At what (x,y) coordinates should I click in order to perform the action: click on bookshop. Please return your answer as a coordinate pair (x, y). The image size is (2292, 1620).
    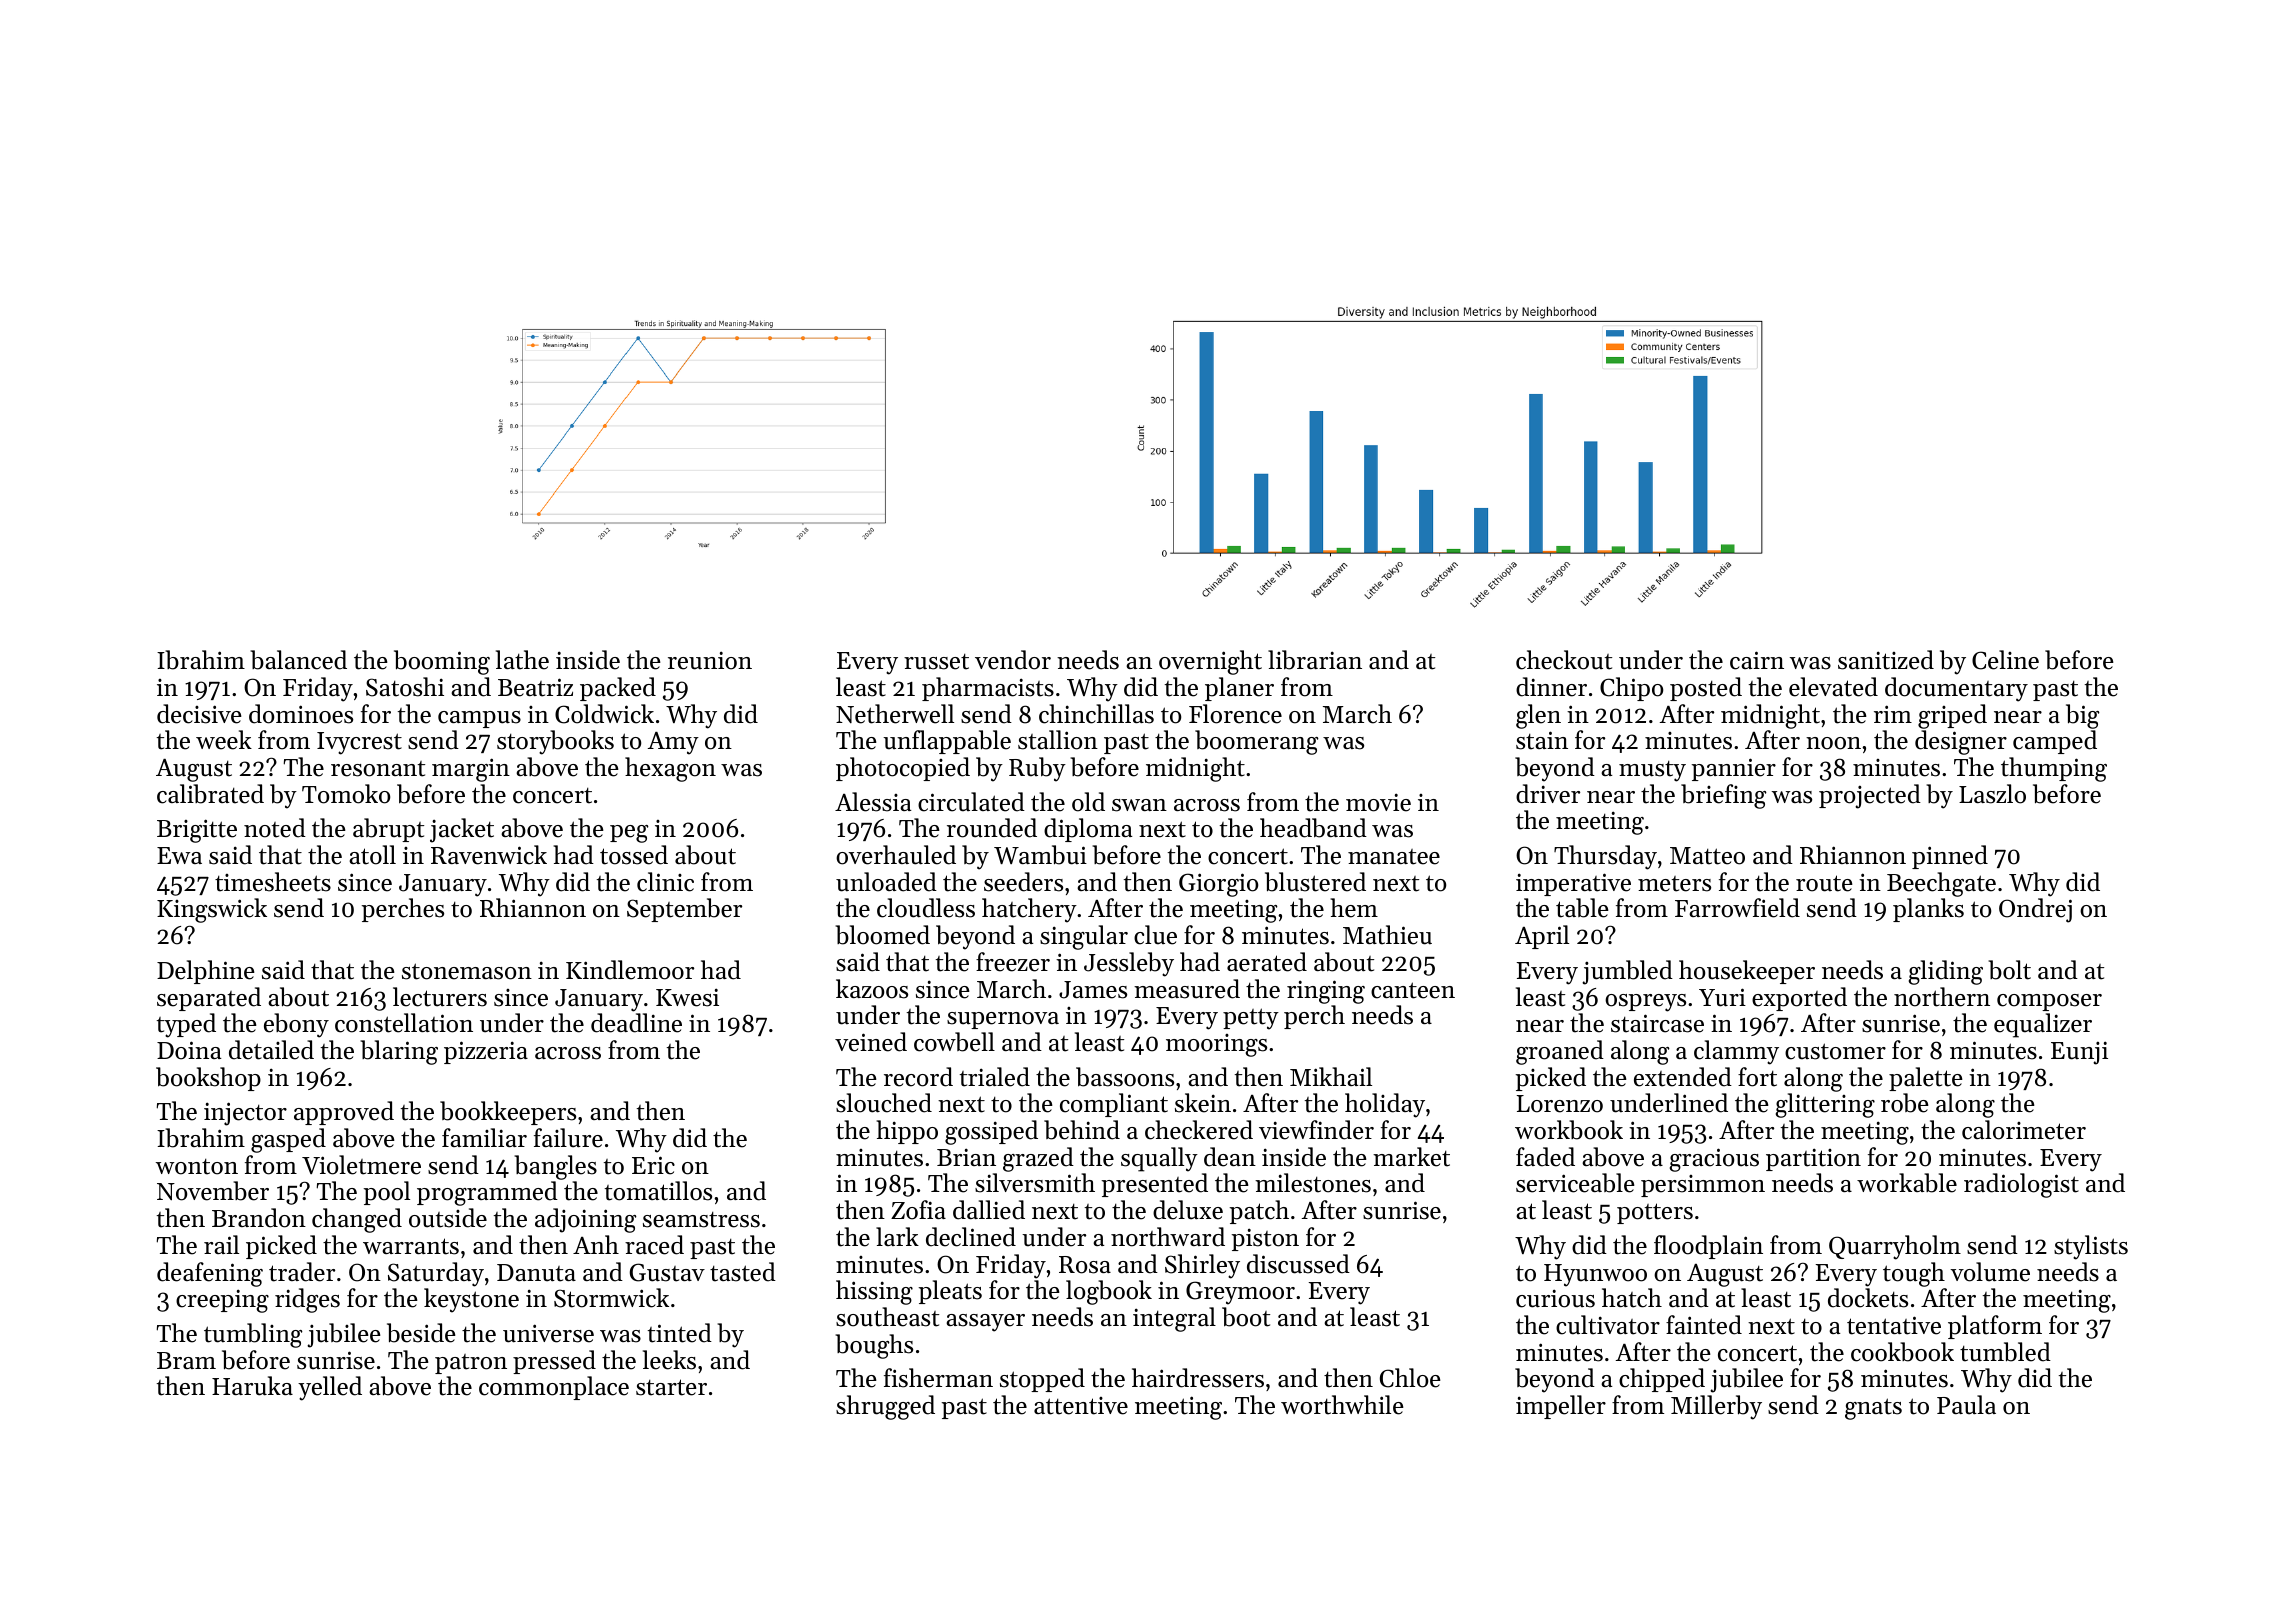
    Looking at the image, I should click on (208, 1079).
